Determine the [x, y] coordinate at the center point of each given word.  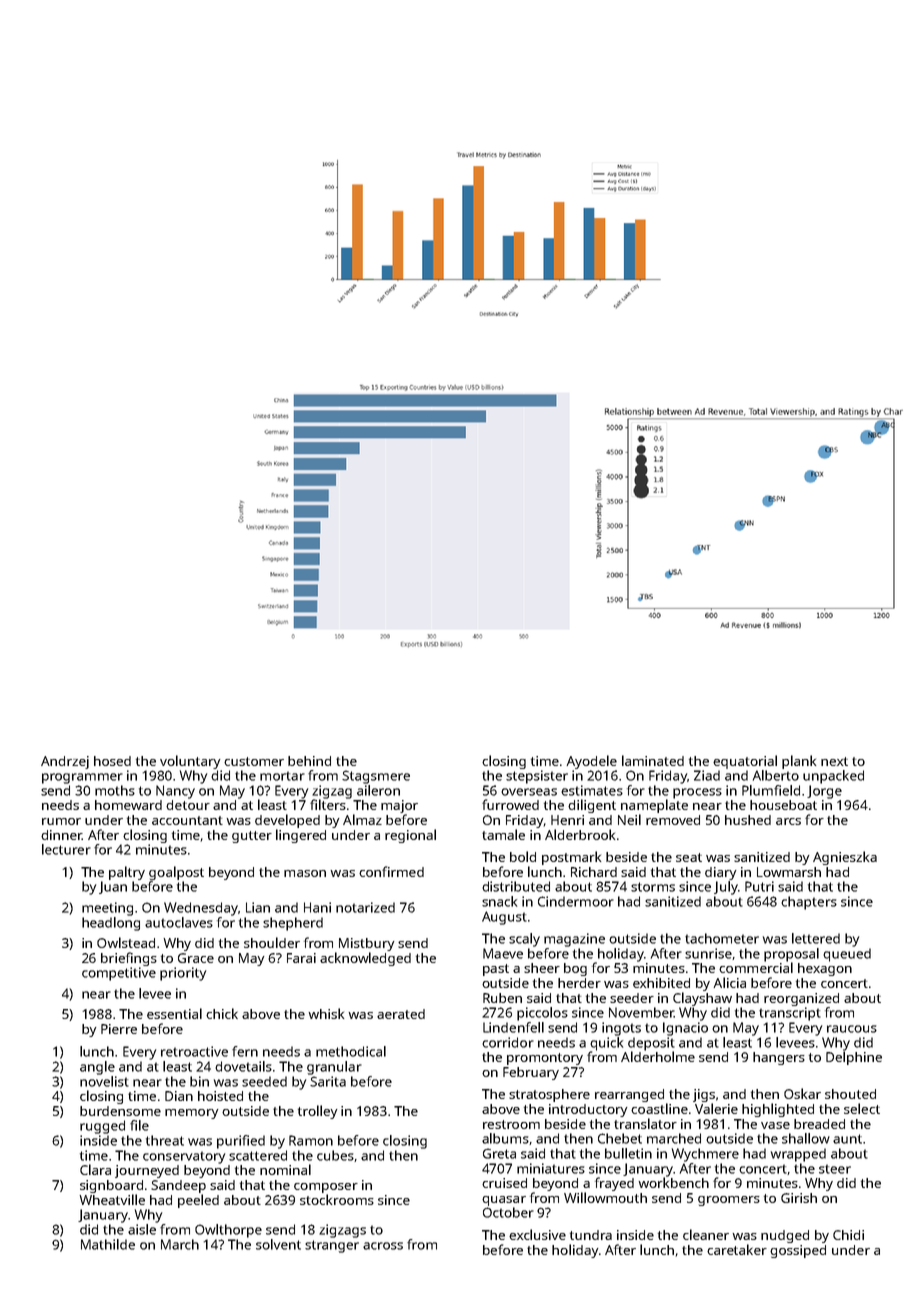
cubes [335, 1155]
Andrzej [65, 762]
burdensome [120, 1111]
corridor [508, 1042]
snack [499, 901]
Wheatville [112, 1199]
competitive [119, 974]
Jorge [824, 792]
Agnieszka [845, 858]
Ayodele [591, 762]
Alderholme [658, 1056]
